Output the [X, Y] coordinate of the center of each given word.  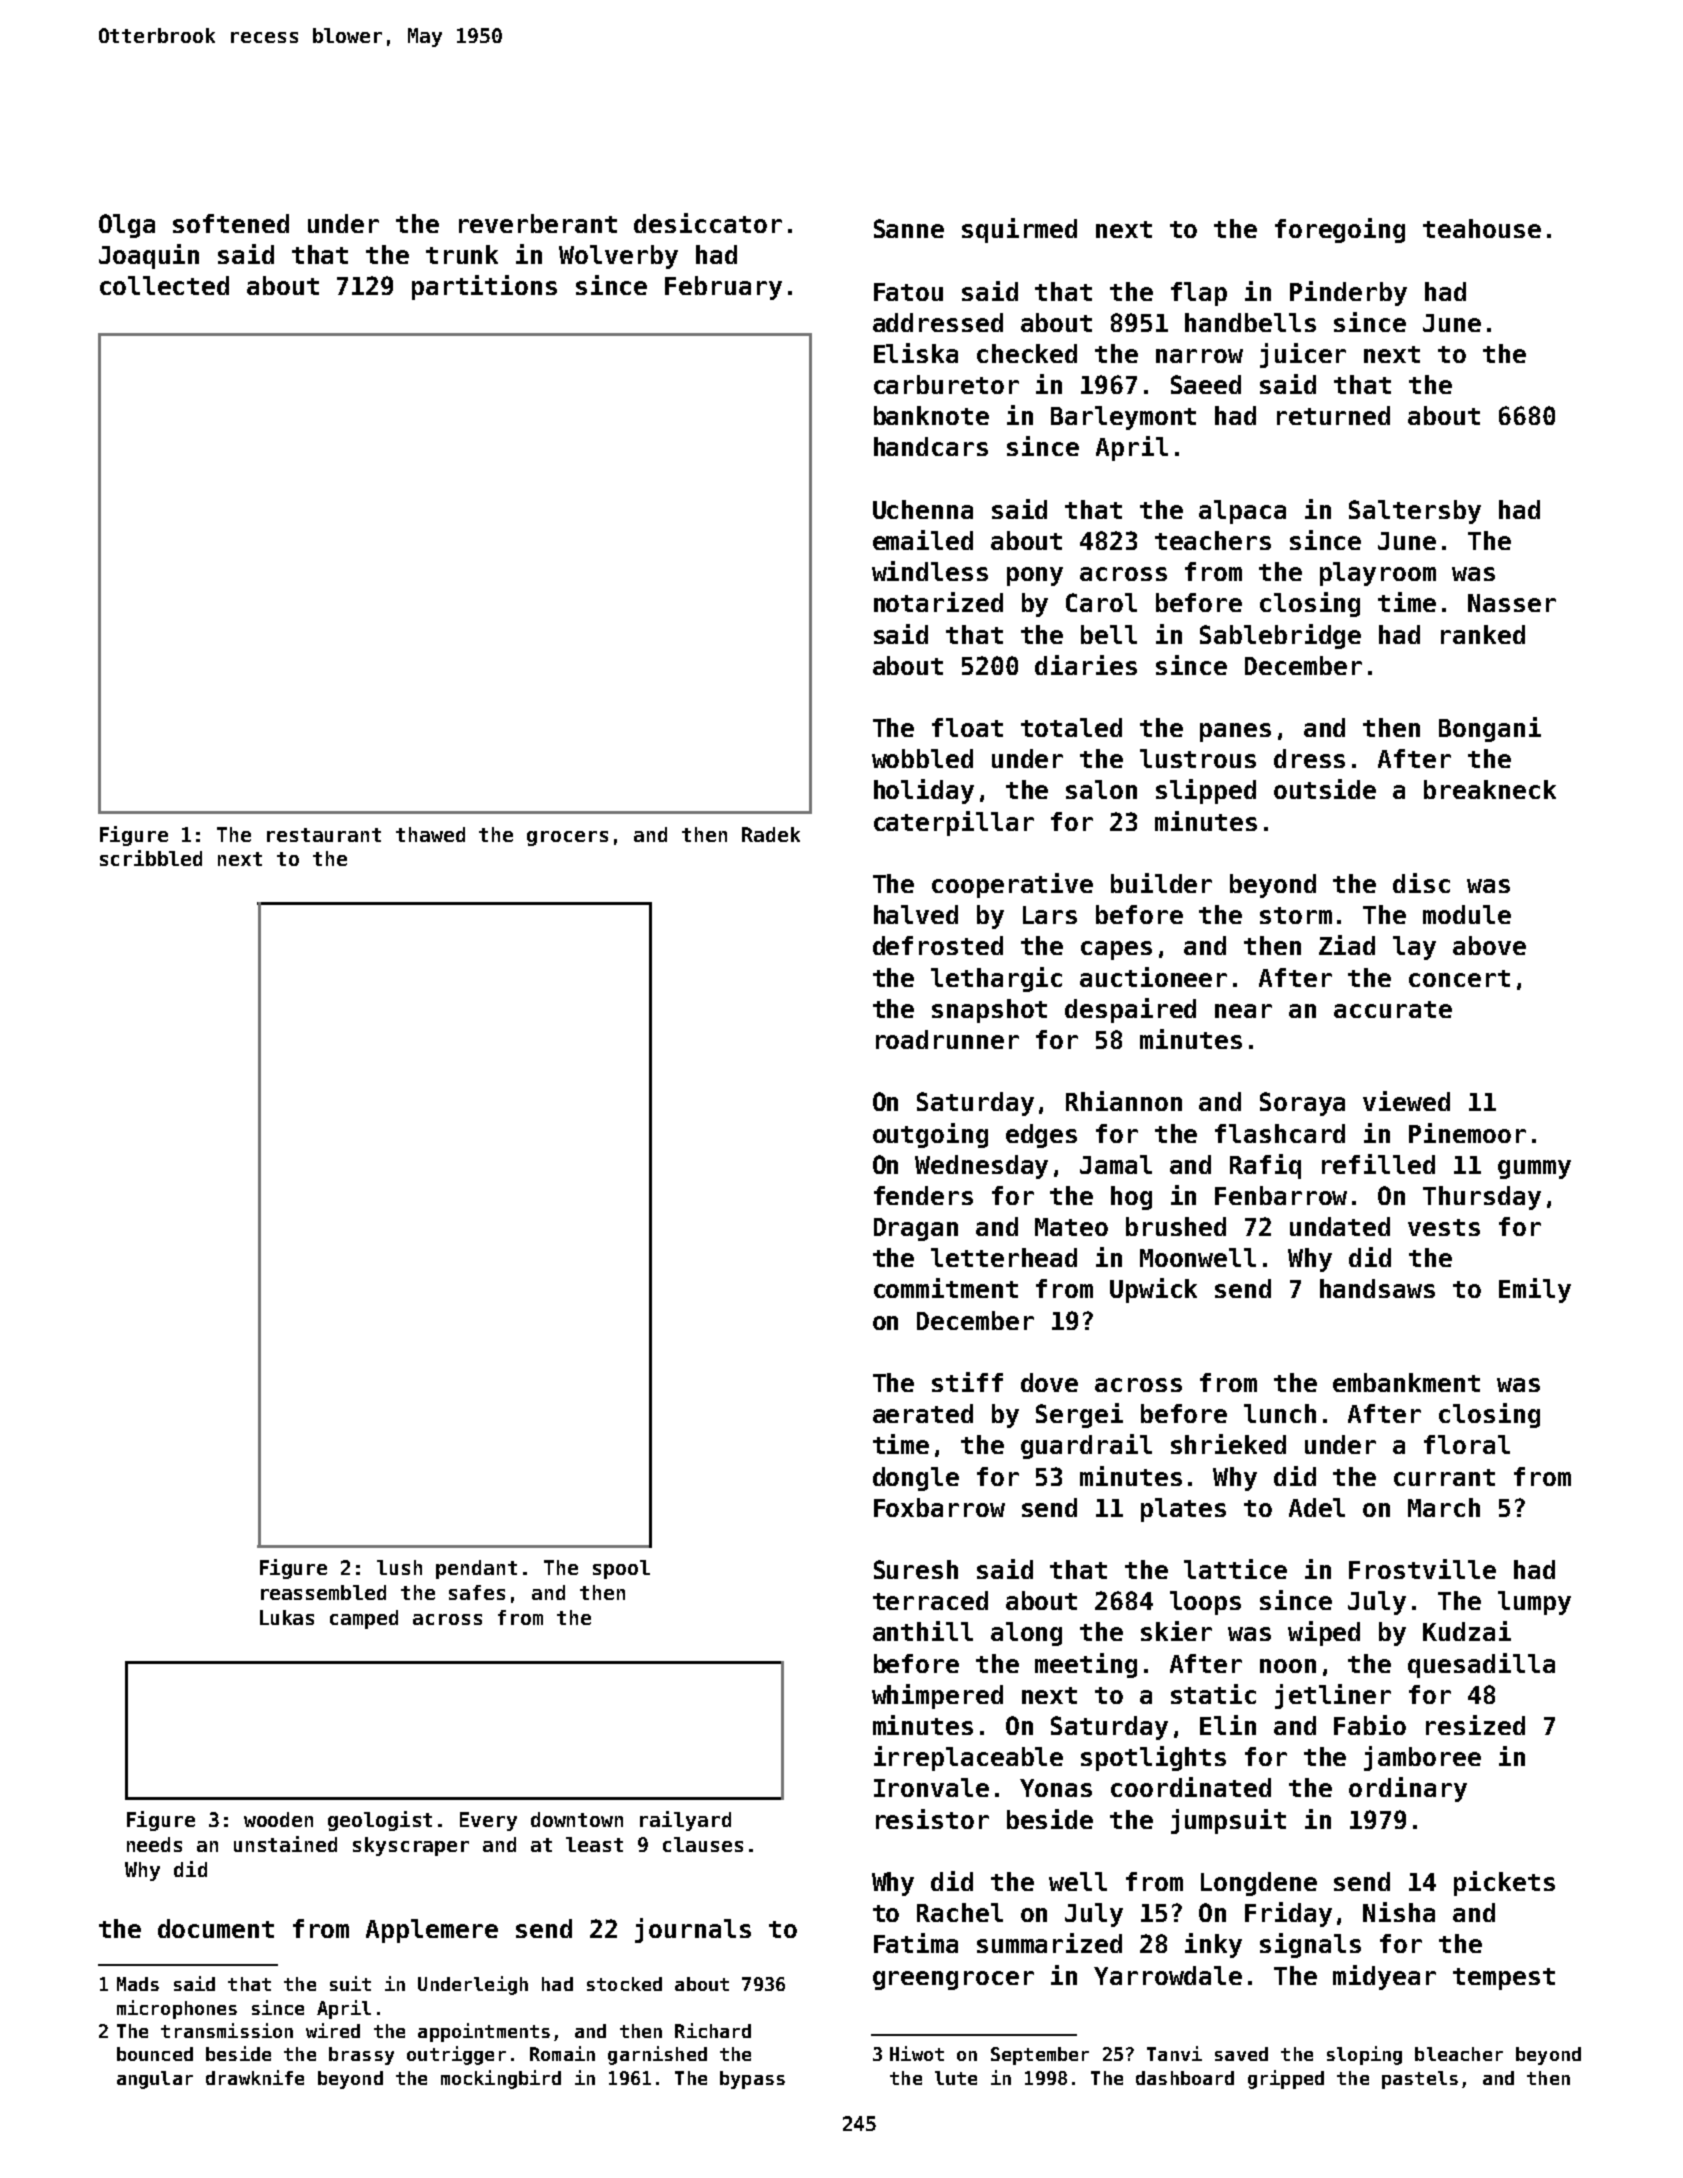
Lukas [287, 1617]
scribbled [151, 858]
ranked [1483, 634]
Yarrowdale [1168, 1975]
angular [155, 2080]
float [967, 727]
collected [164, 285]
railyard [685, 1821]
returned [1333, 415]
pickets [1504, 1883]
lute [956, 2078]
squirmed [1019, 230]
